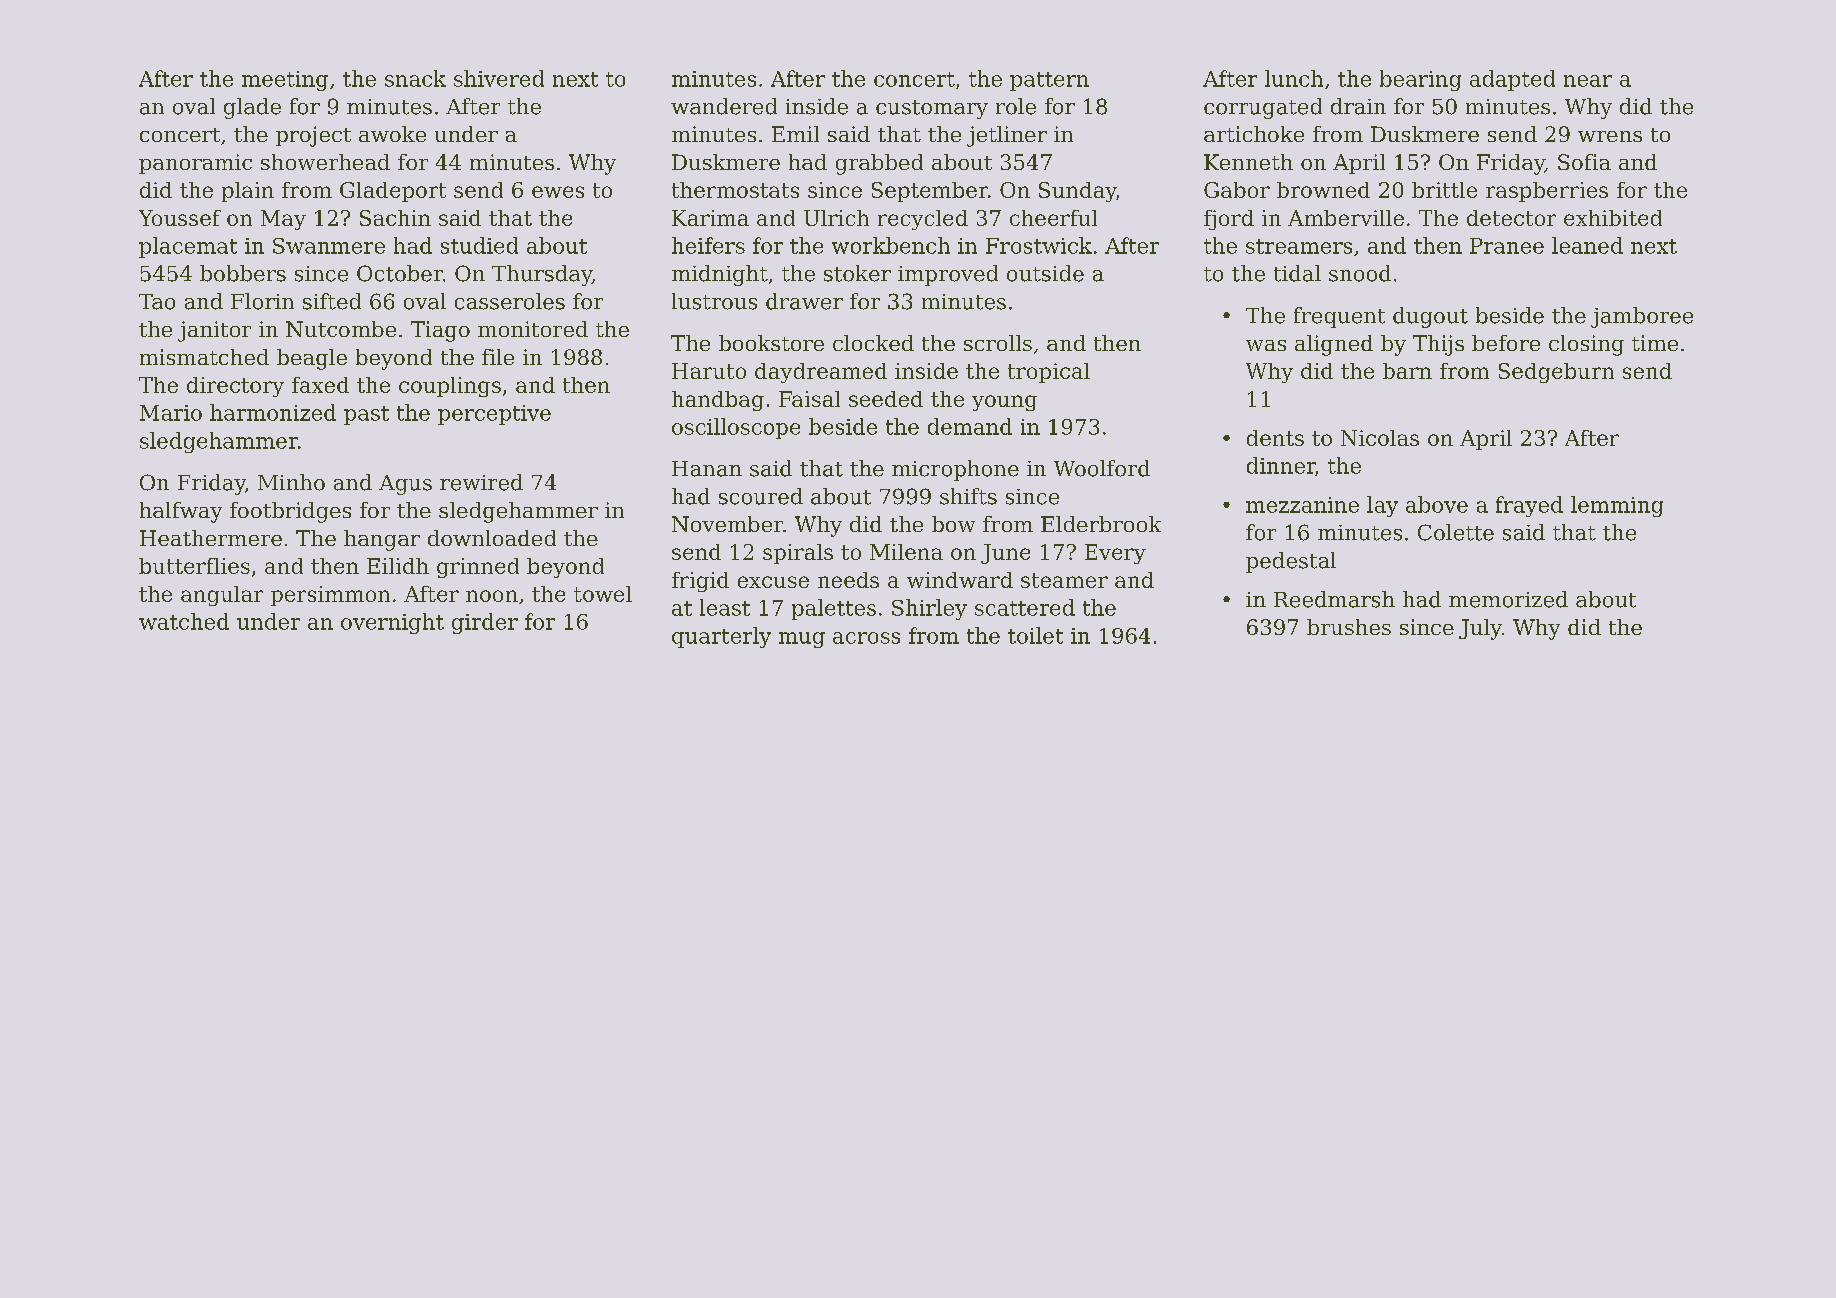 The width and height of the image is (1836, 1298). I want to click on lunch, so click(1294, 78).
